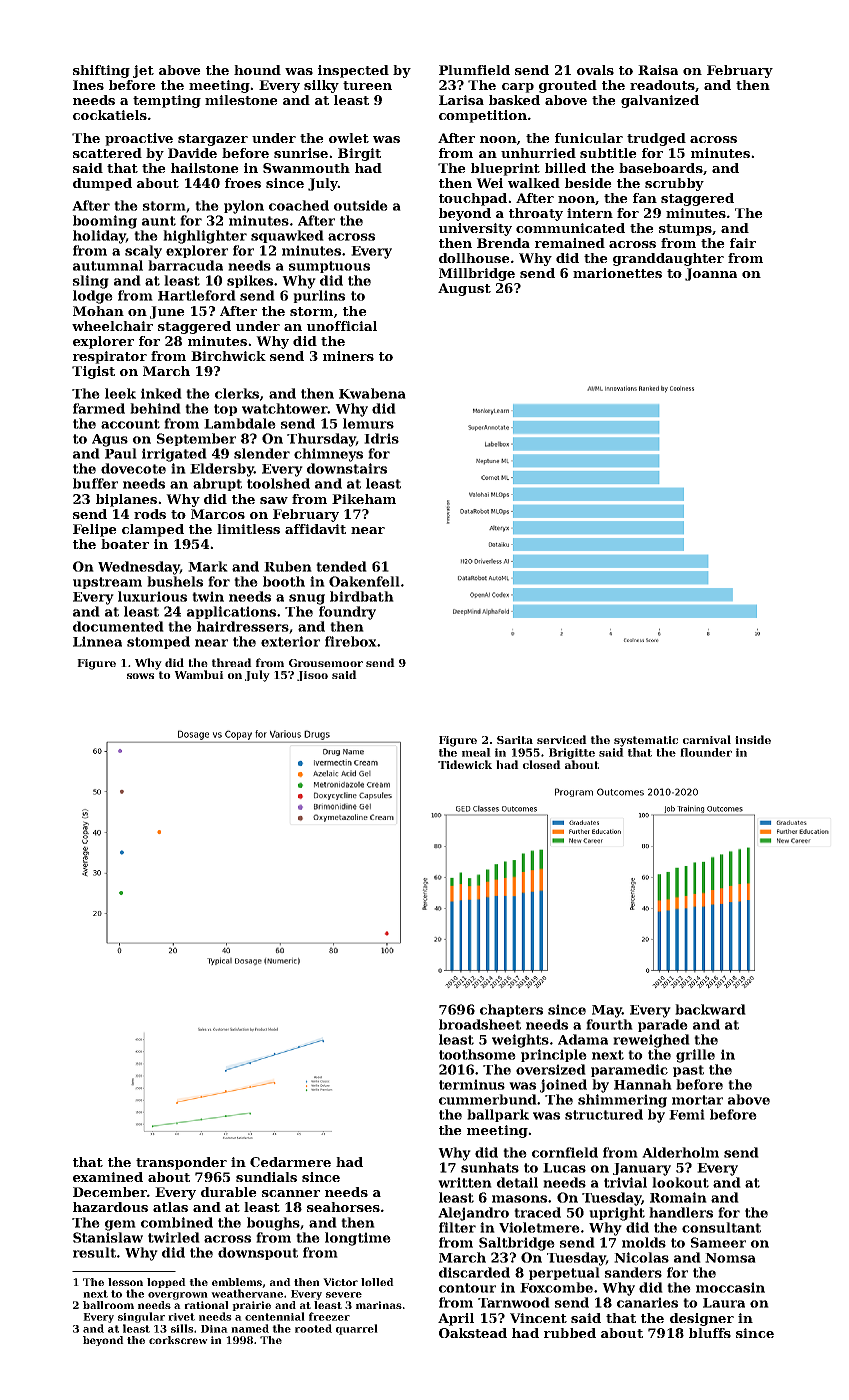 The width and height of the page is (849, 1400). What do you see at coordinates (662, 85) in the page?
I see `readouts` at bounding box center [662, 85].
